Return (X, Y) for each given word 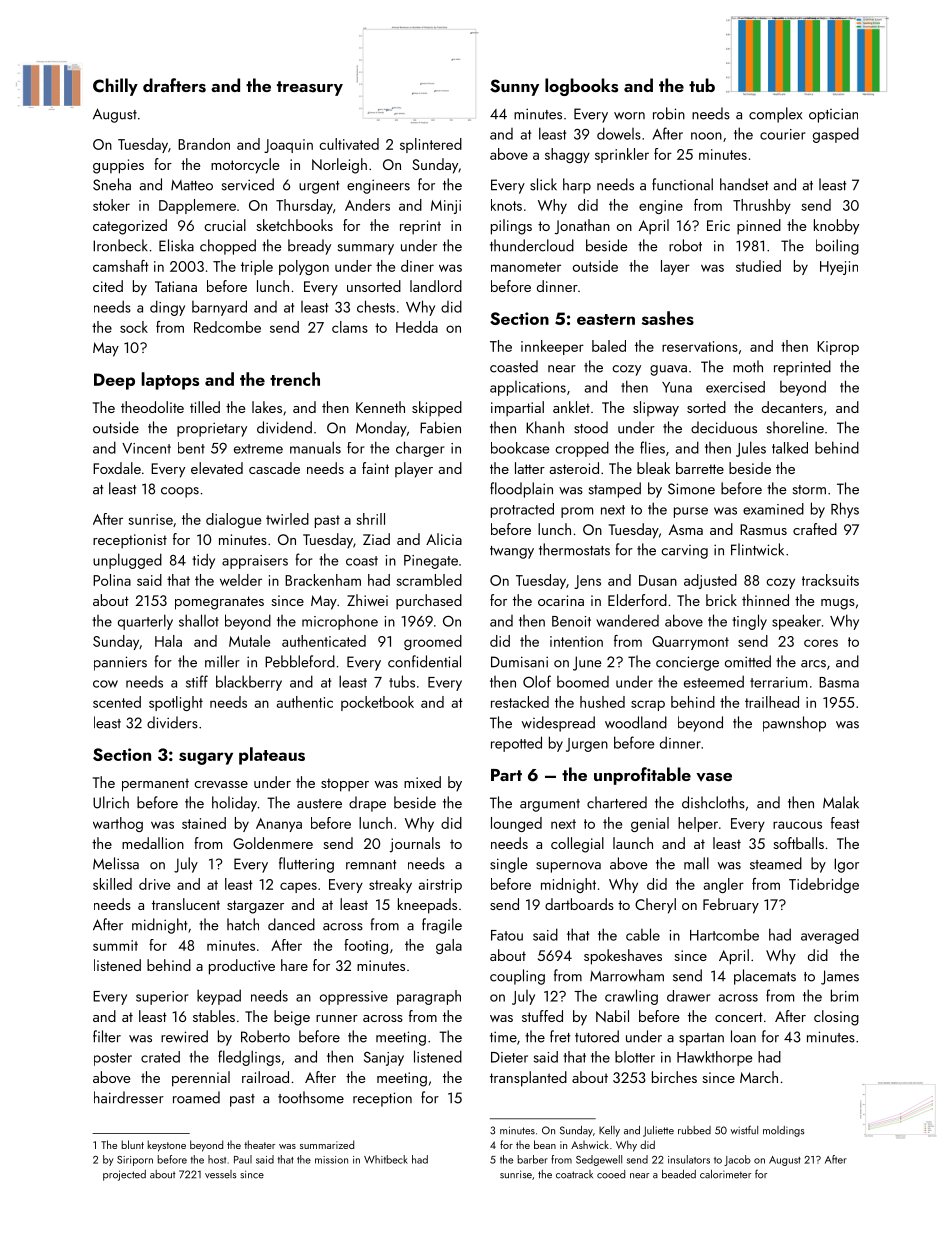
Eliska (176, 245)
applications (528, 388)
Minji (446, 207)
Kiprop (838, 348)
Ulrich (111, 802)
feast (845, 823)
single (509, 865)
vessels (220, 1174)
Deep (114, 381)
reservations (700, 346)
